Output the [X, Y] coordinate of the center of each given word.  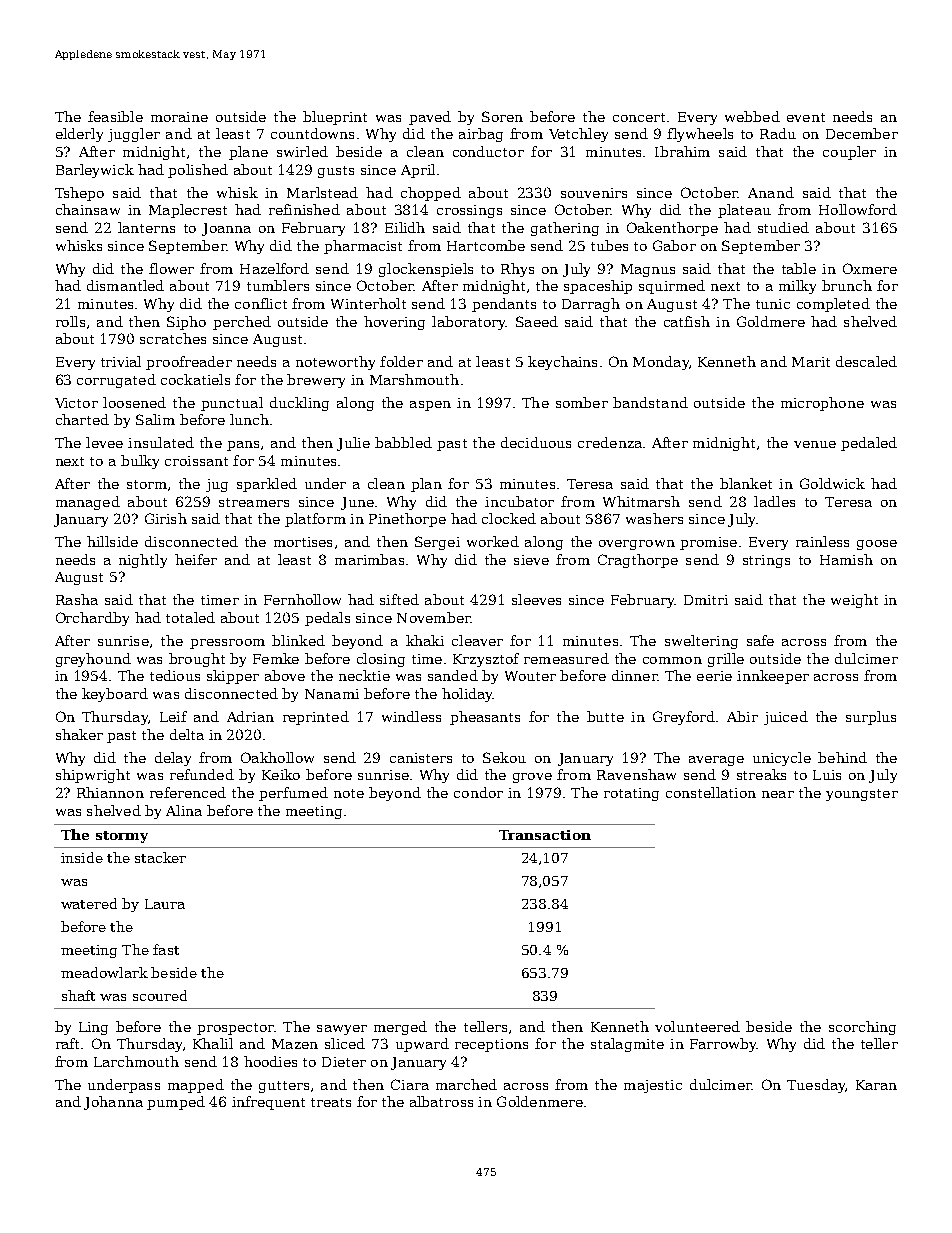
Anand [771, 192]
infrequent [268, 1103]
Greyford [684, 718]
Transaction [545, 835]
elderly [79, 135]
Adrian [250, 716]
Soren [502, 116]
